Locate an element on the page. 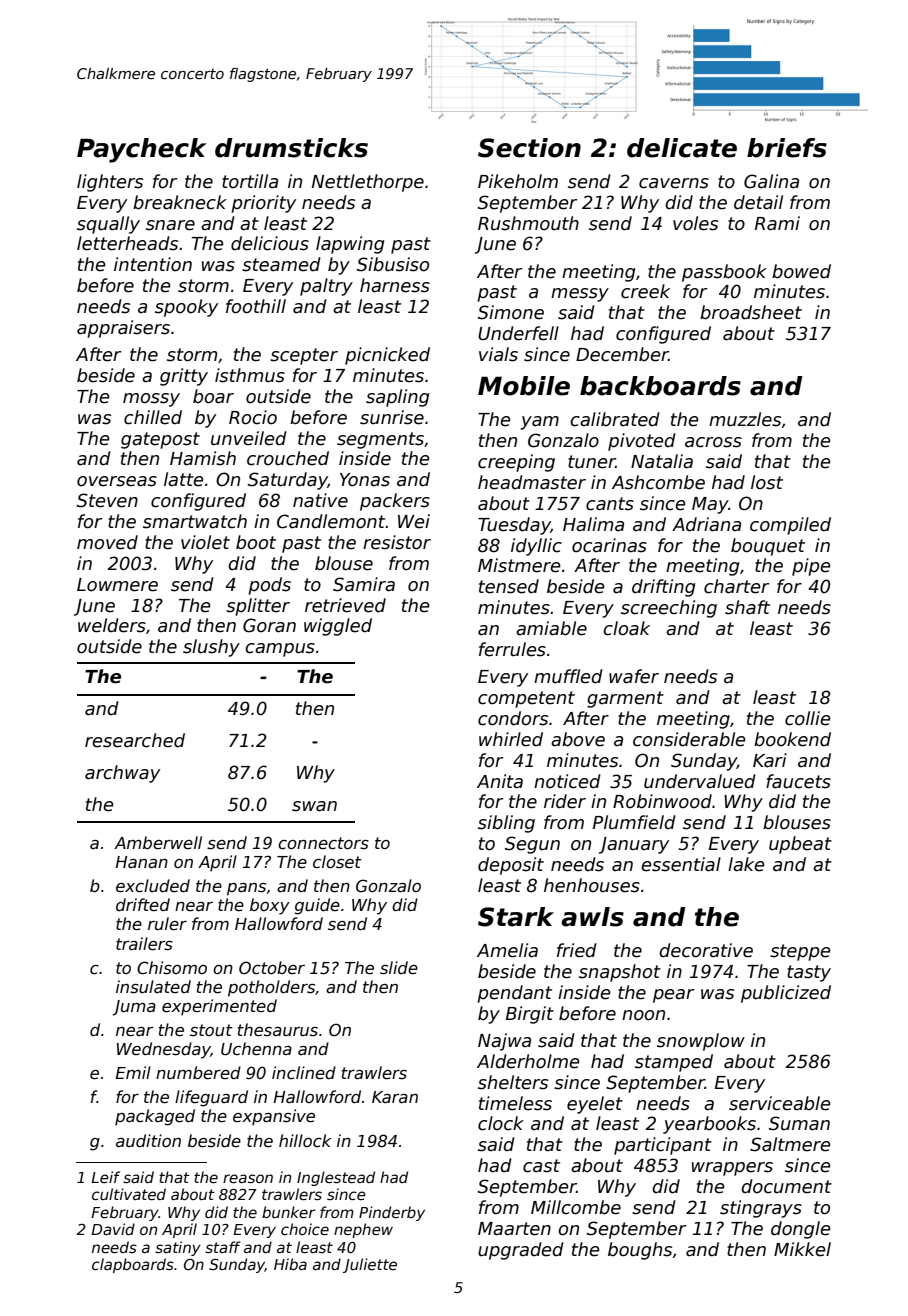 The height and width of the image is (1316, 908). condors is located at coordinates (513, 718).
